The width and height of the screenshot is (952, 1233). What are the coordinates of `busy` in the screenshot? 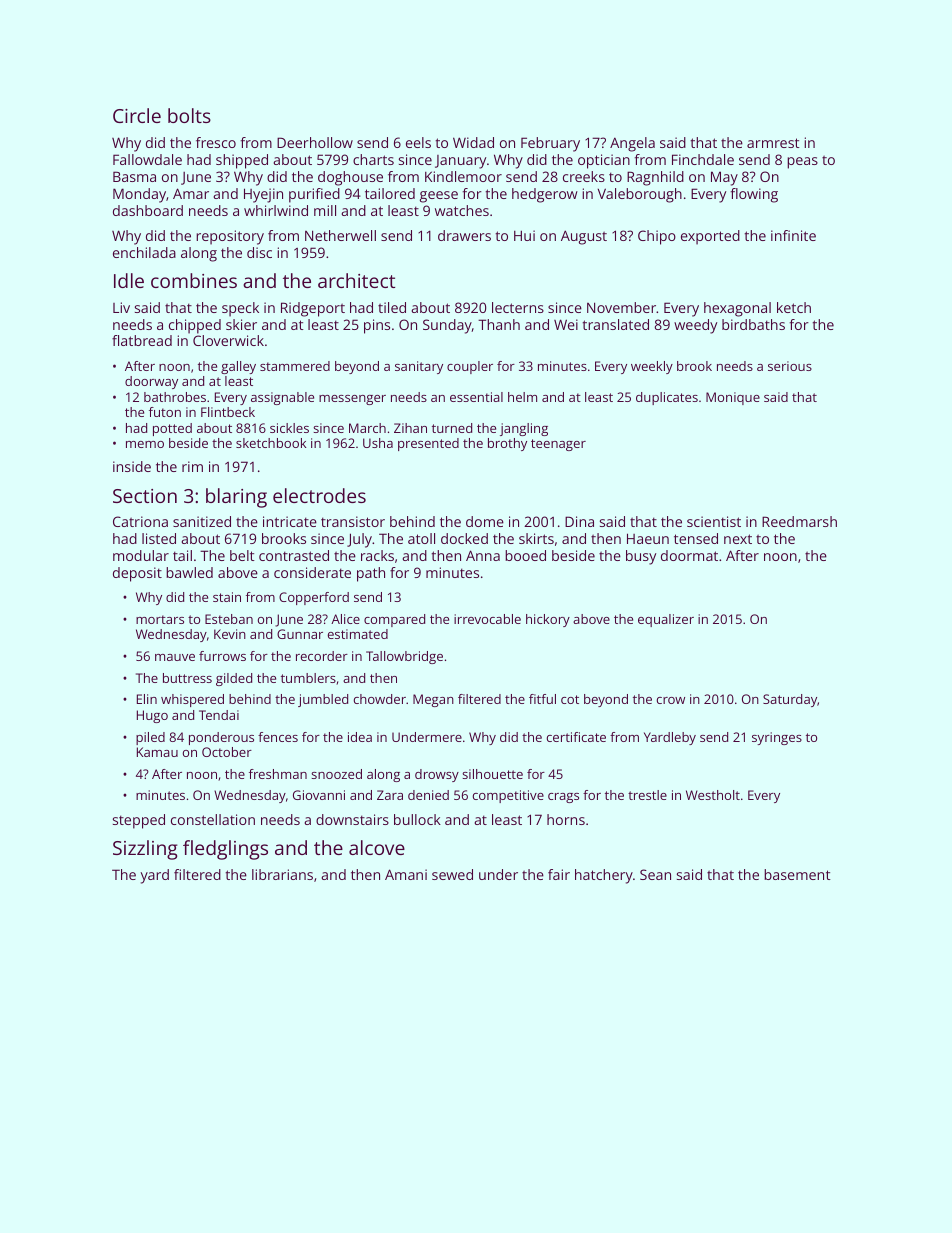 It's located at (641, 557).
